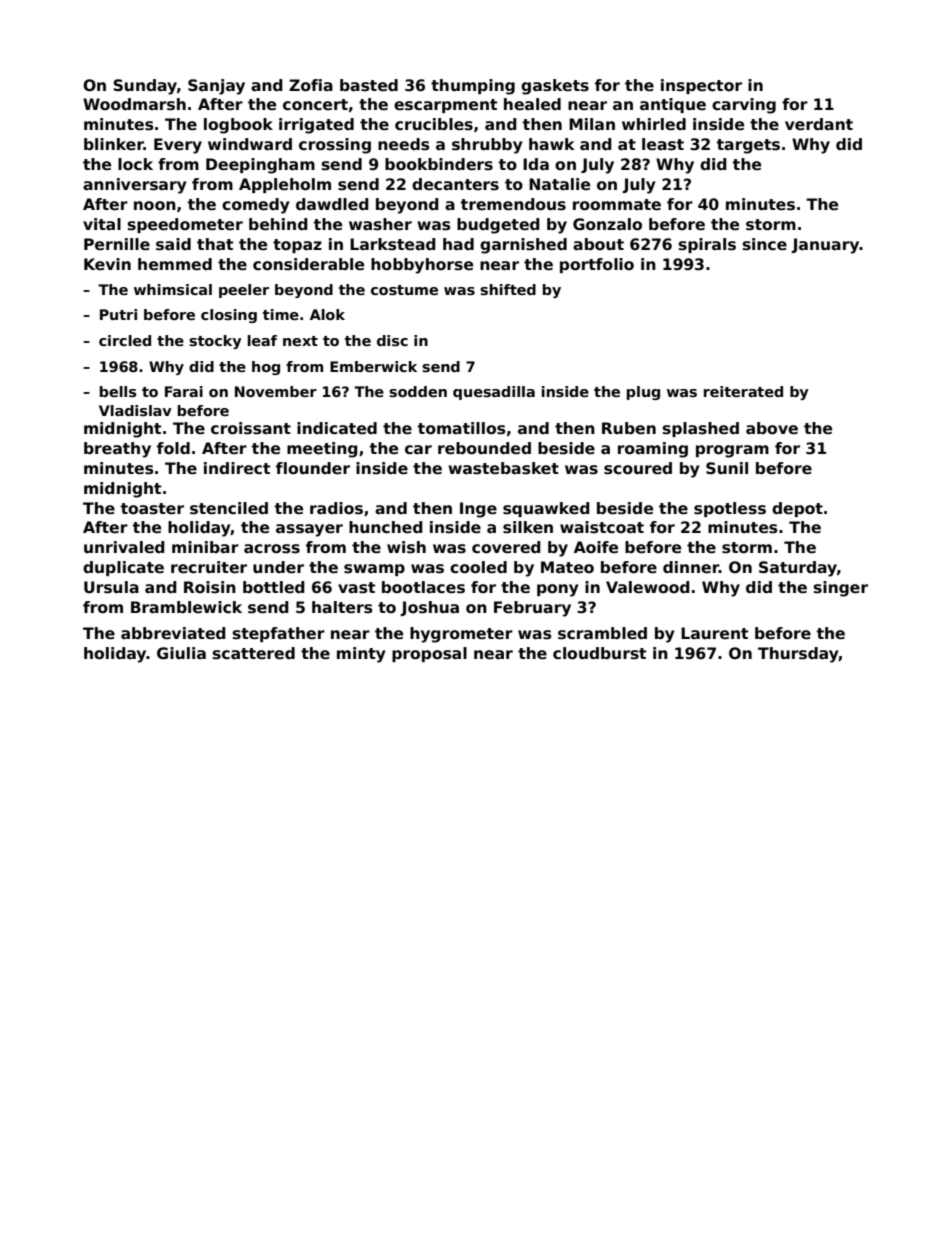 The image size is (952, 1233). I want to click on noon, so click(155, 205).
